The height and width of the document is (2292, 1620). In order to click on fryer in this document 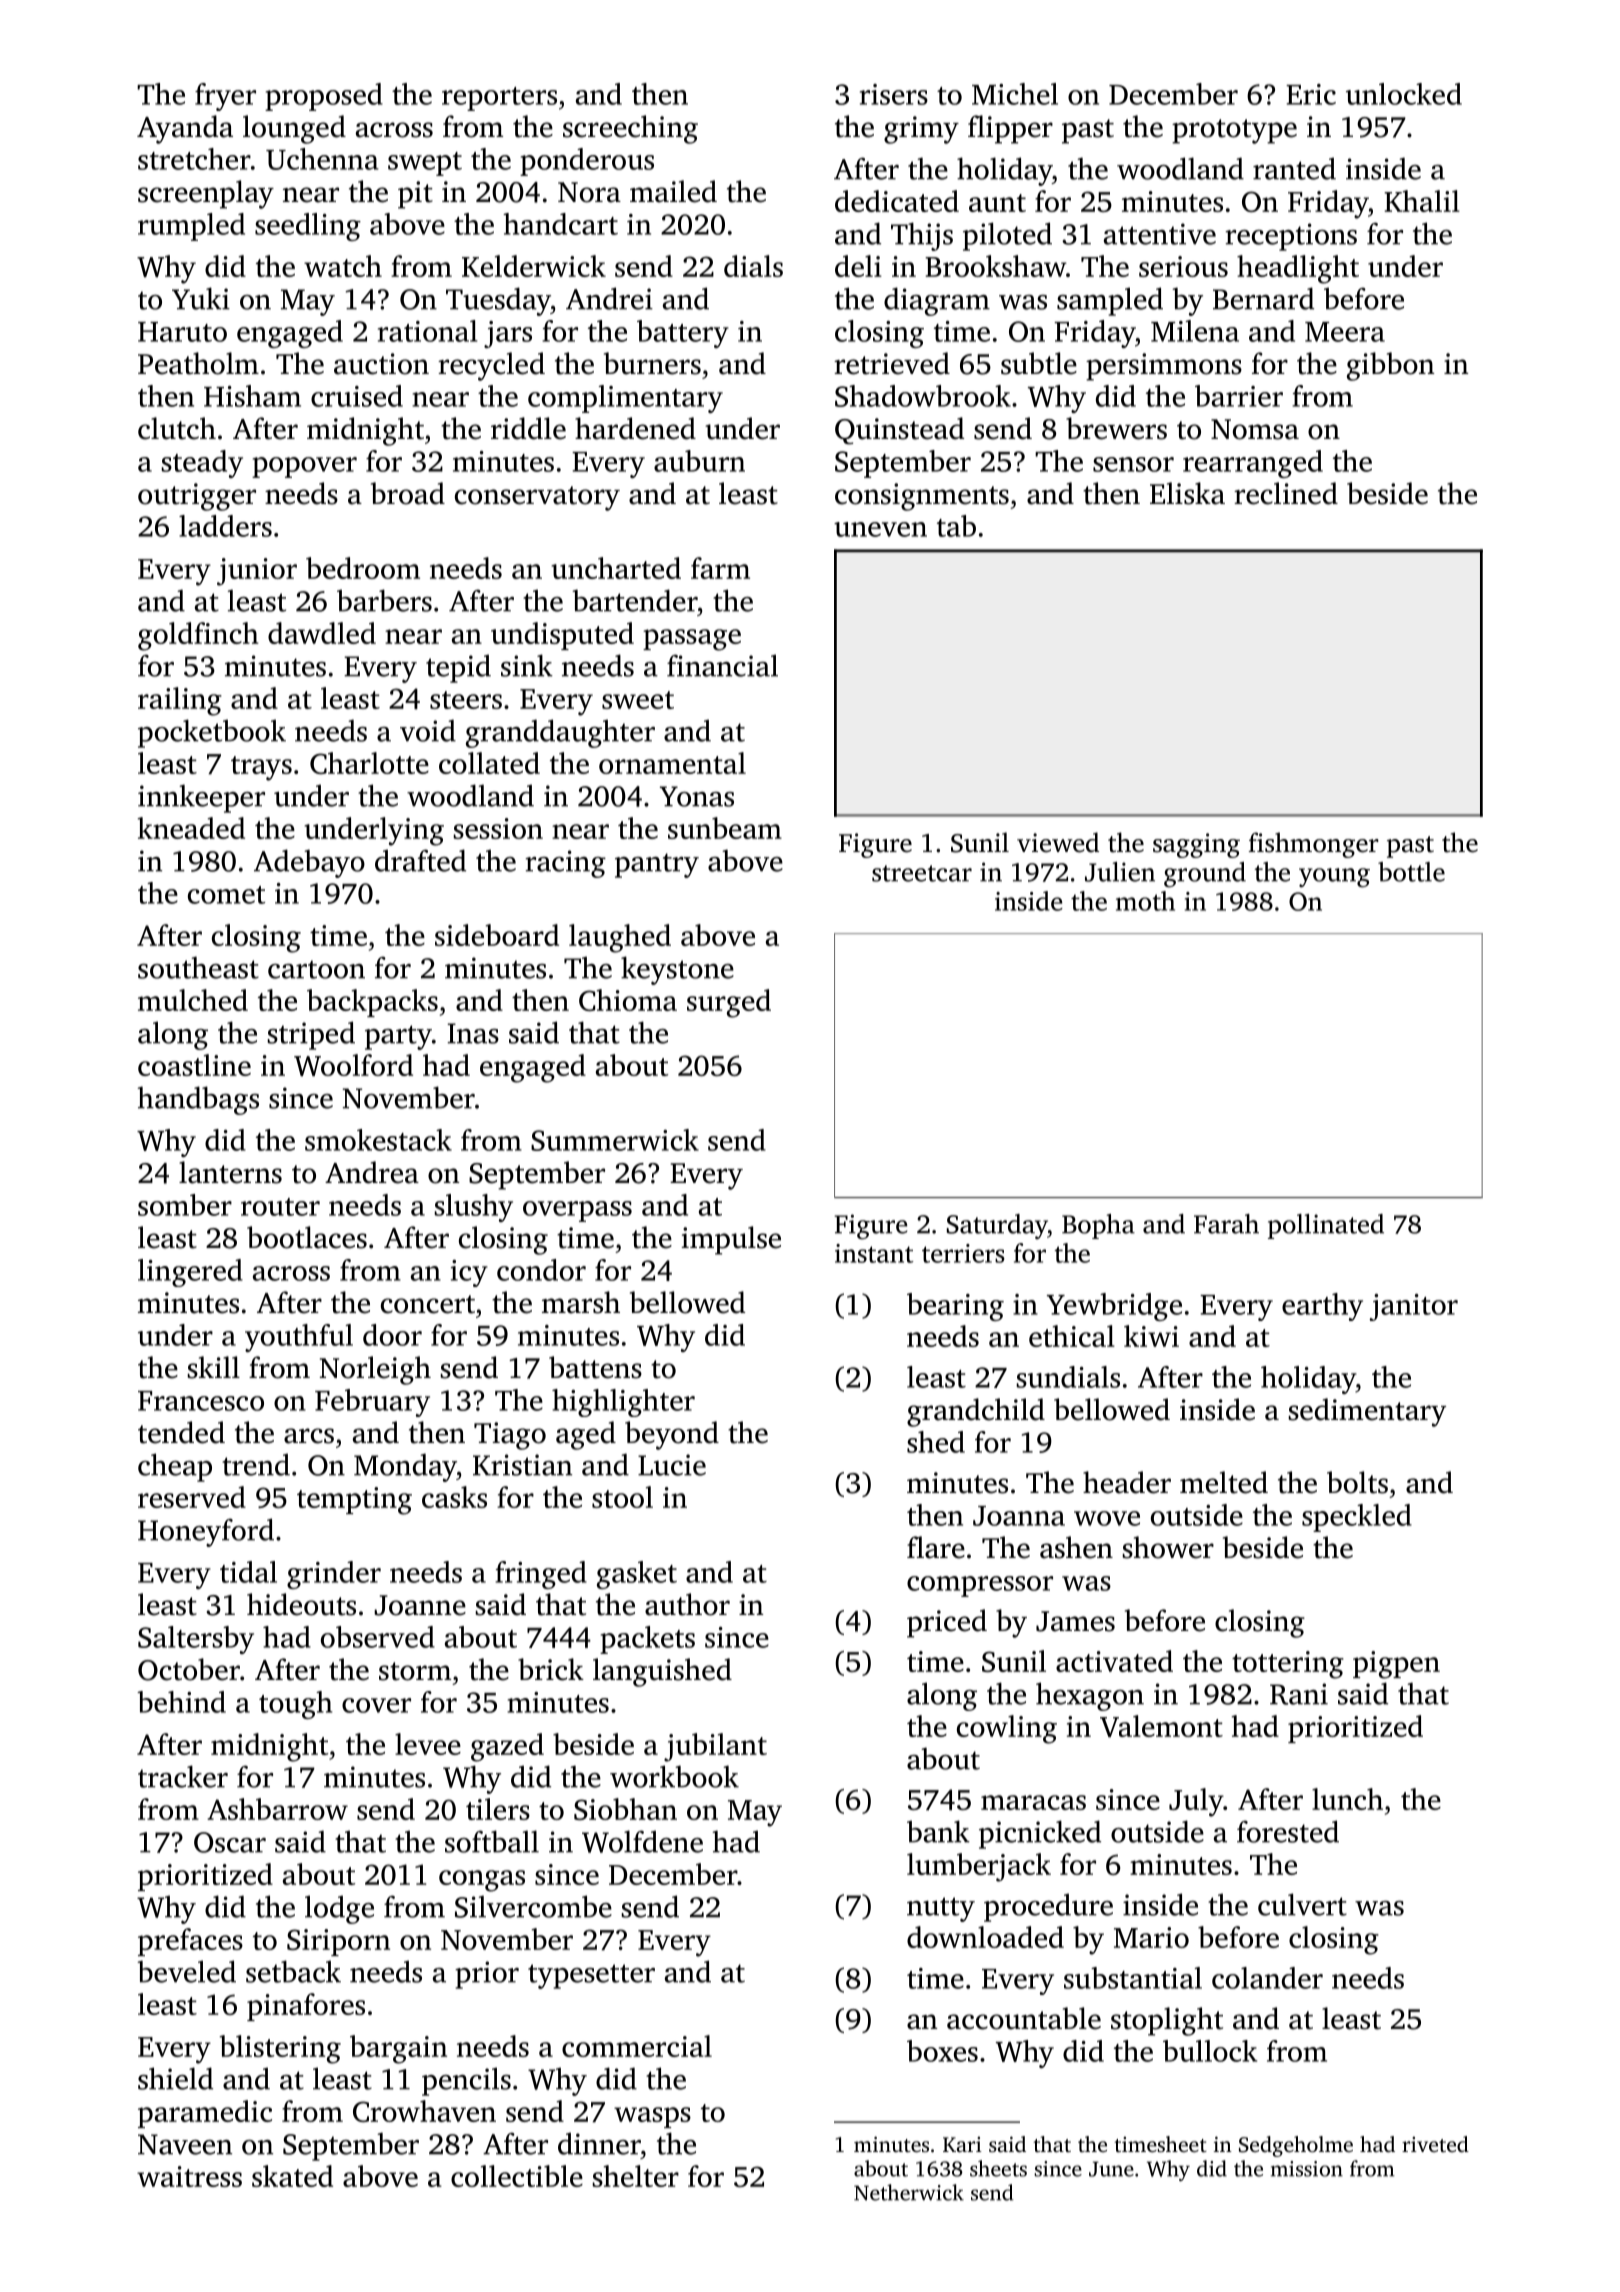, I will do `click(225, 97)`.
